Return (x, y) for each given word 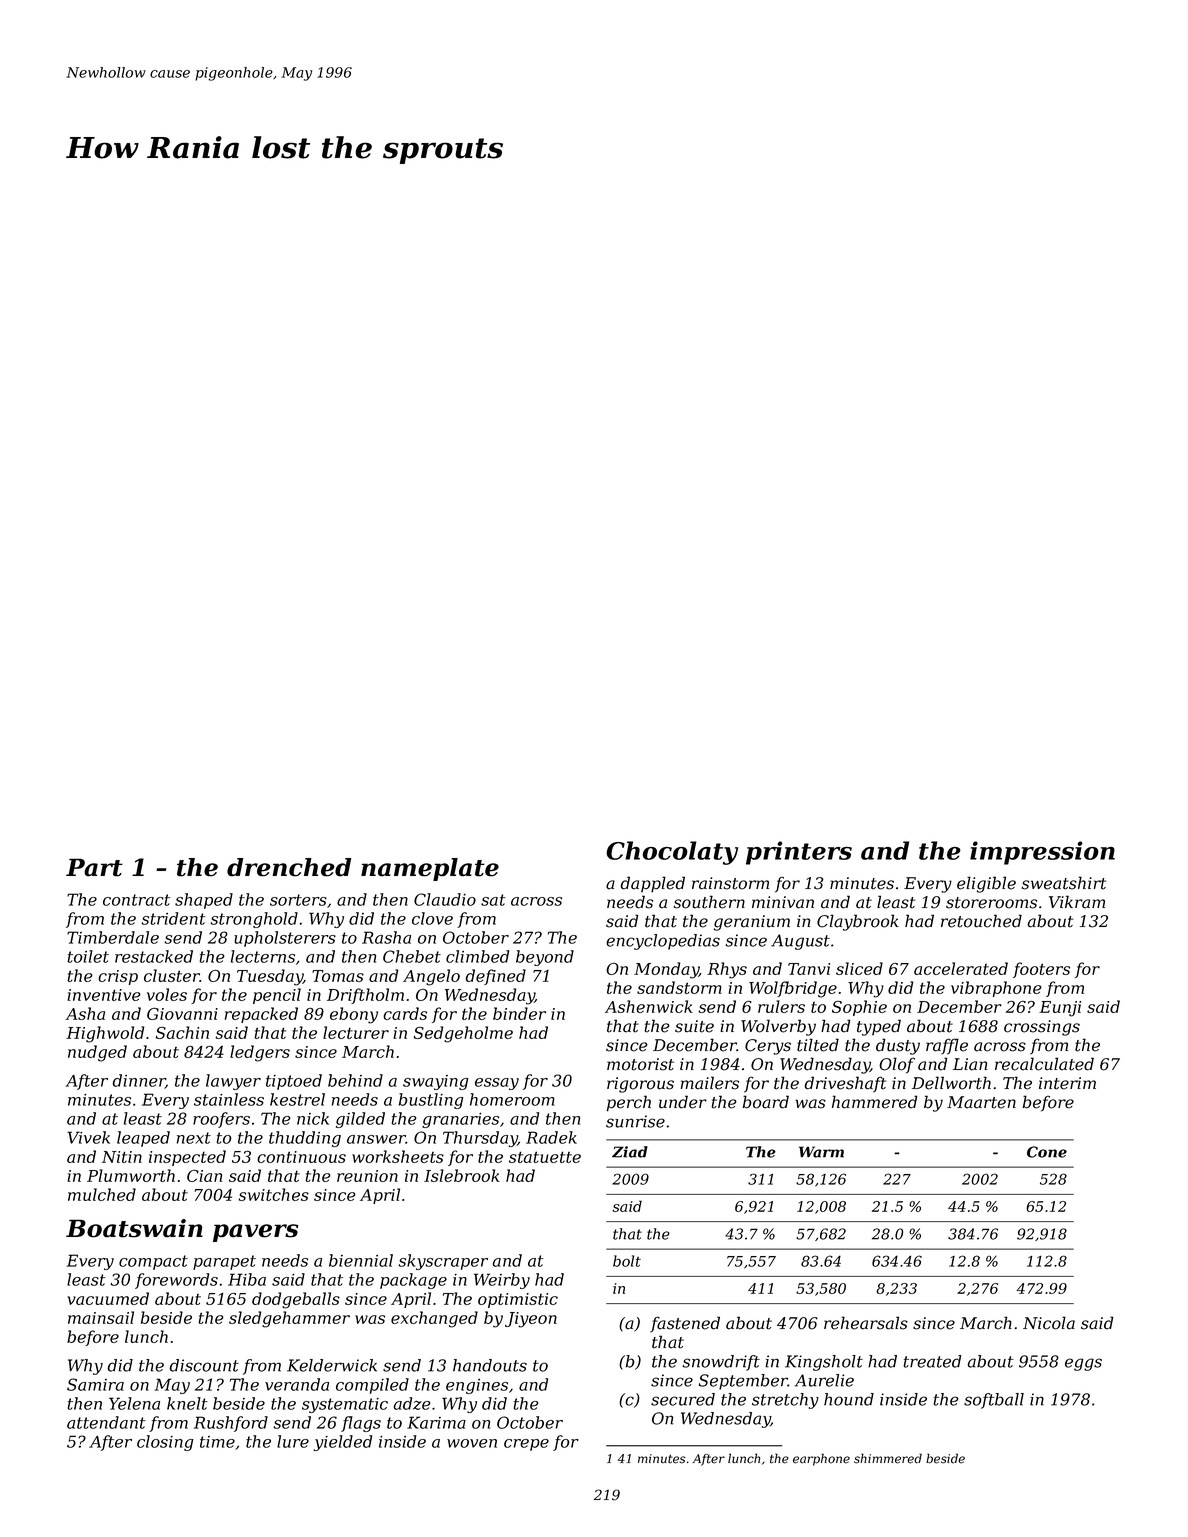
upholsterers (285, 939)
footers (1041, 970)
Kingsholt (824, 1363)
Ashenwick (649, 1006)
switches (274, 1194)
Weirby (502, 1281)
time (217, 1442)
